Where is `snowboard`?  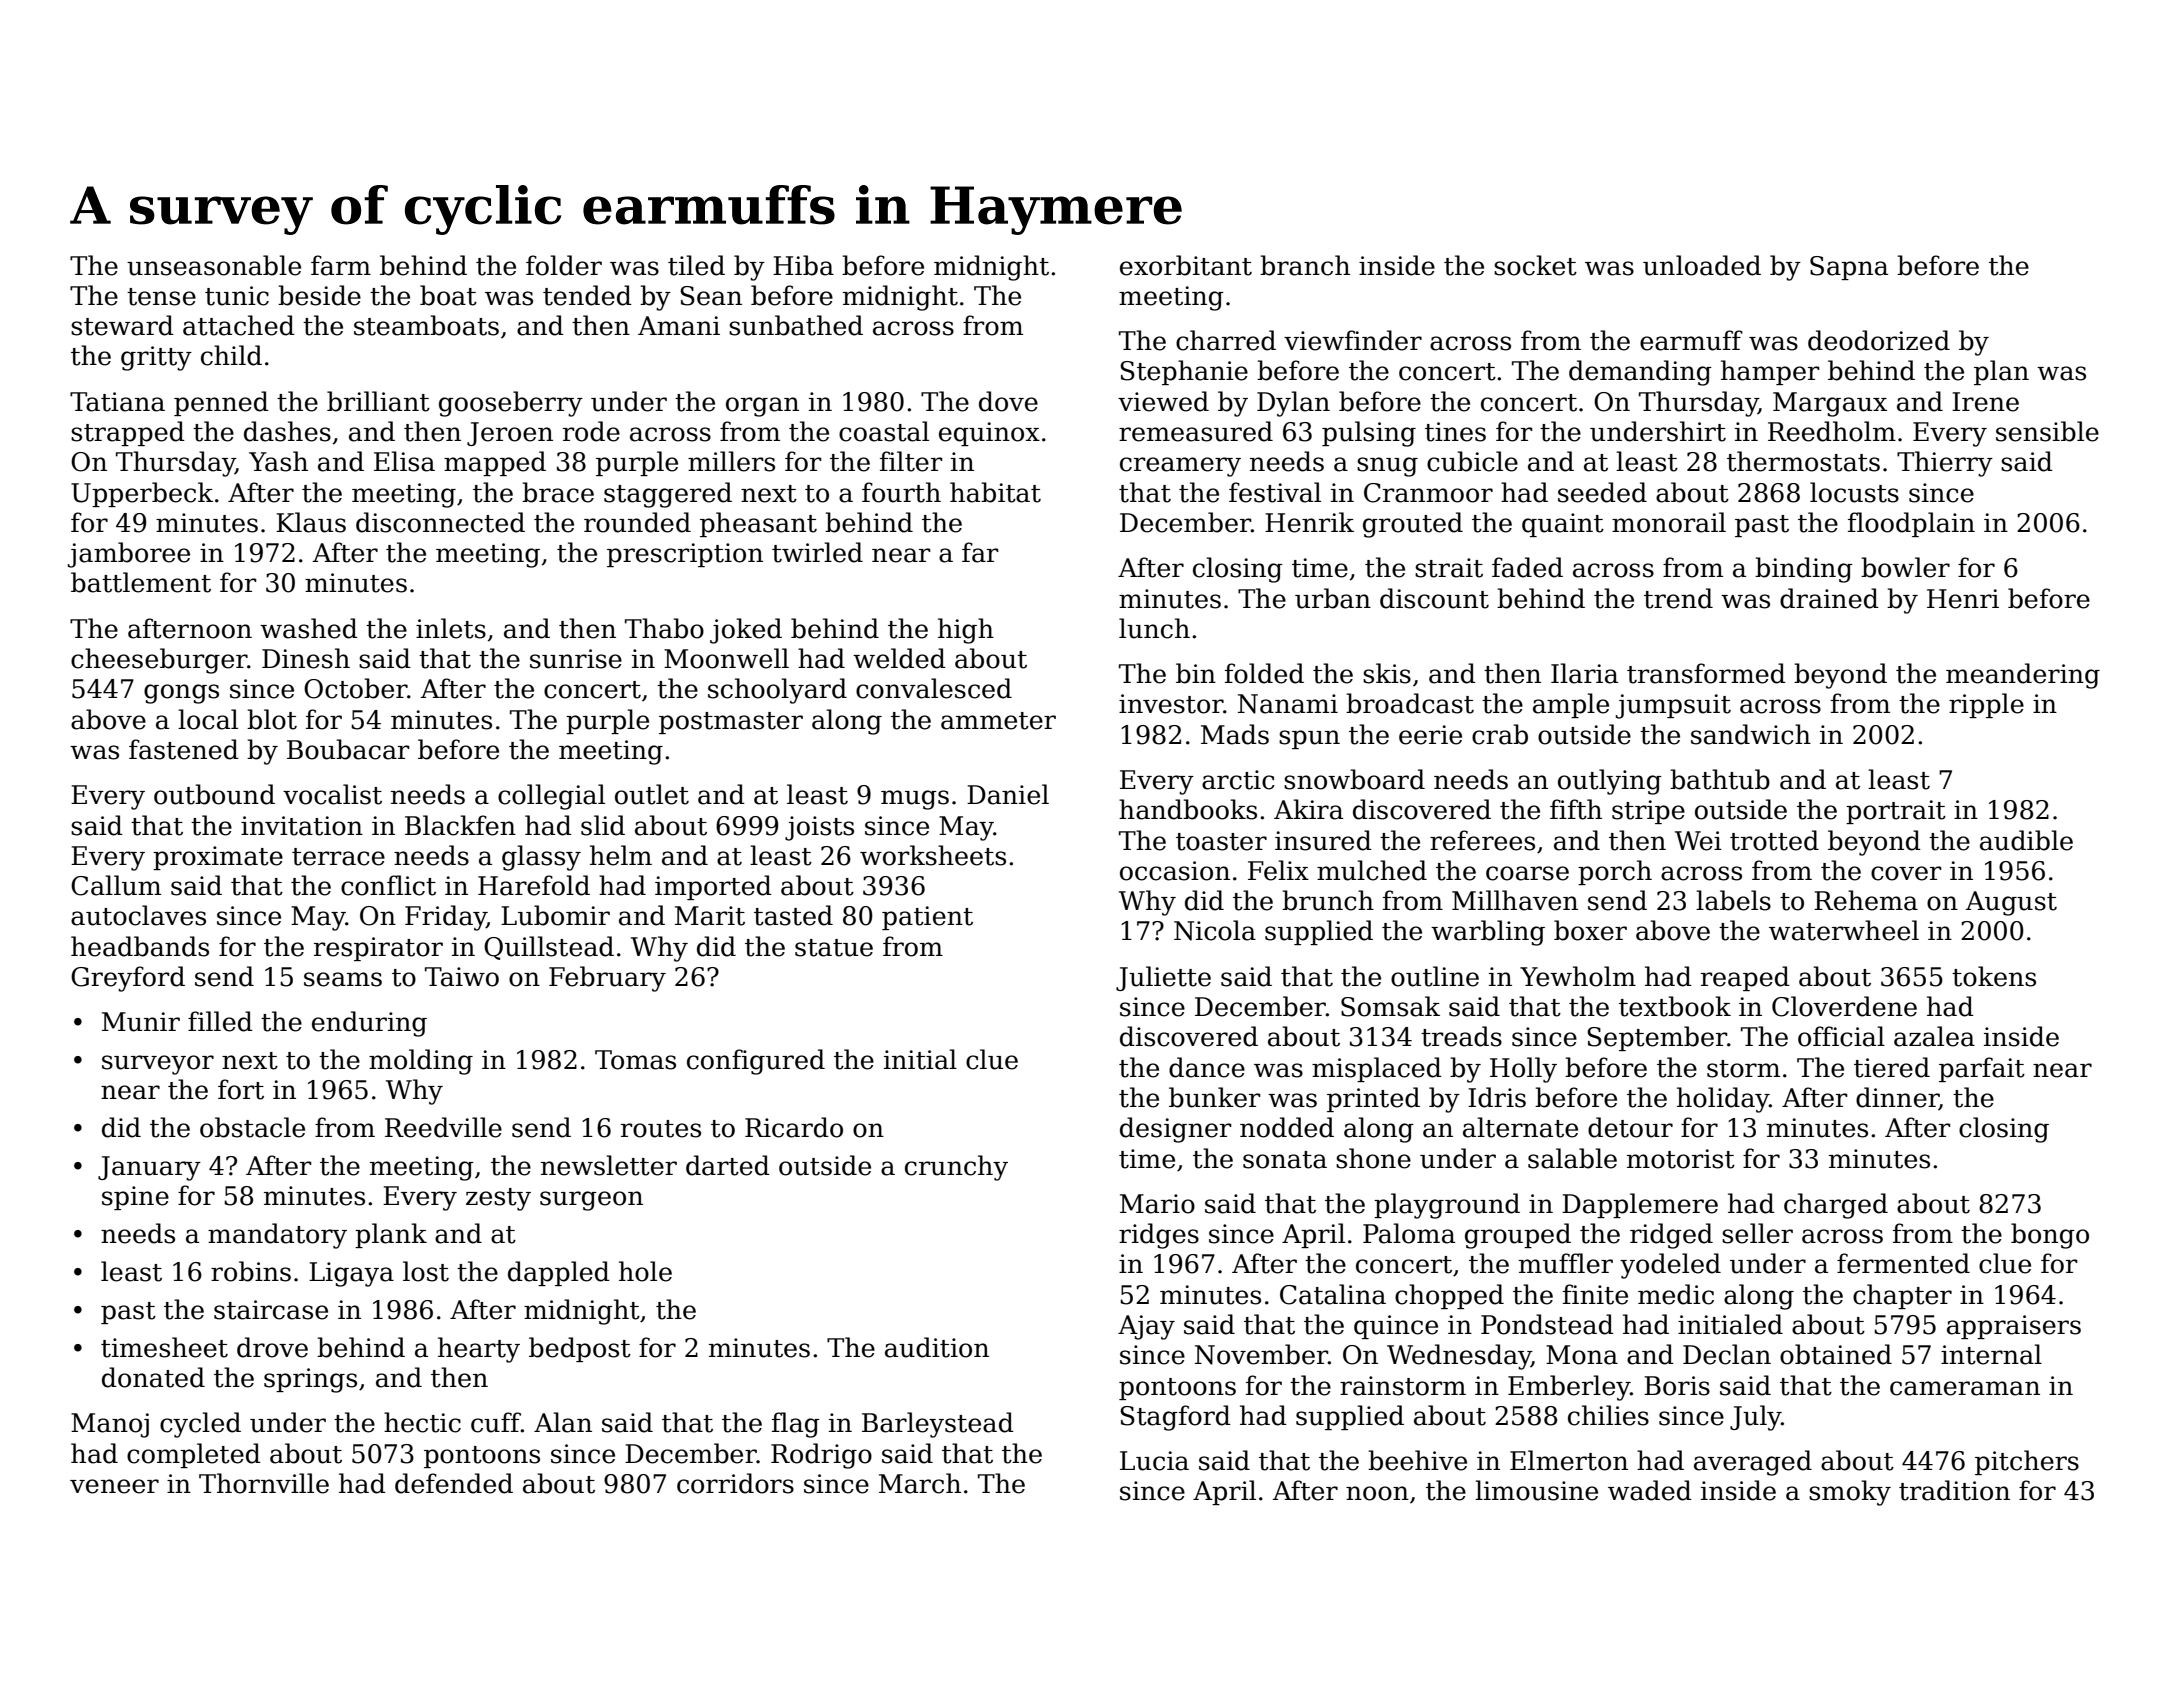
snowboard is located at coordinates (1354, 779).
